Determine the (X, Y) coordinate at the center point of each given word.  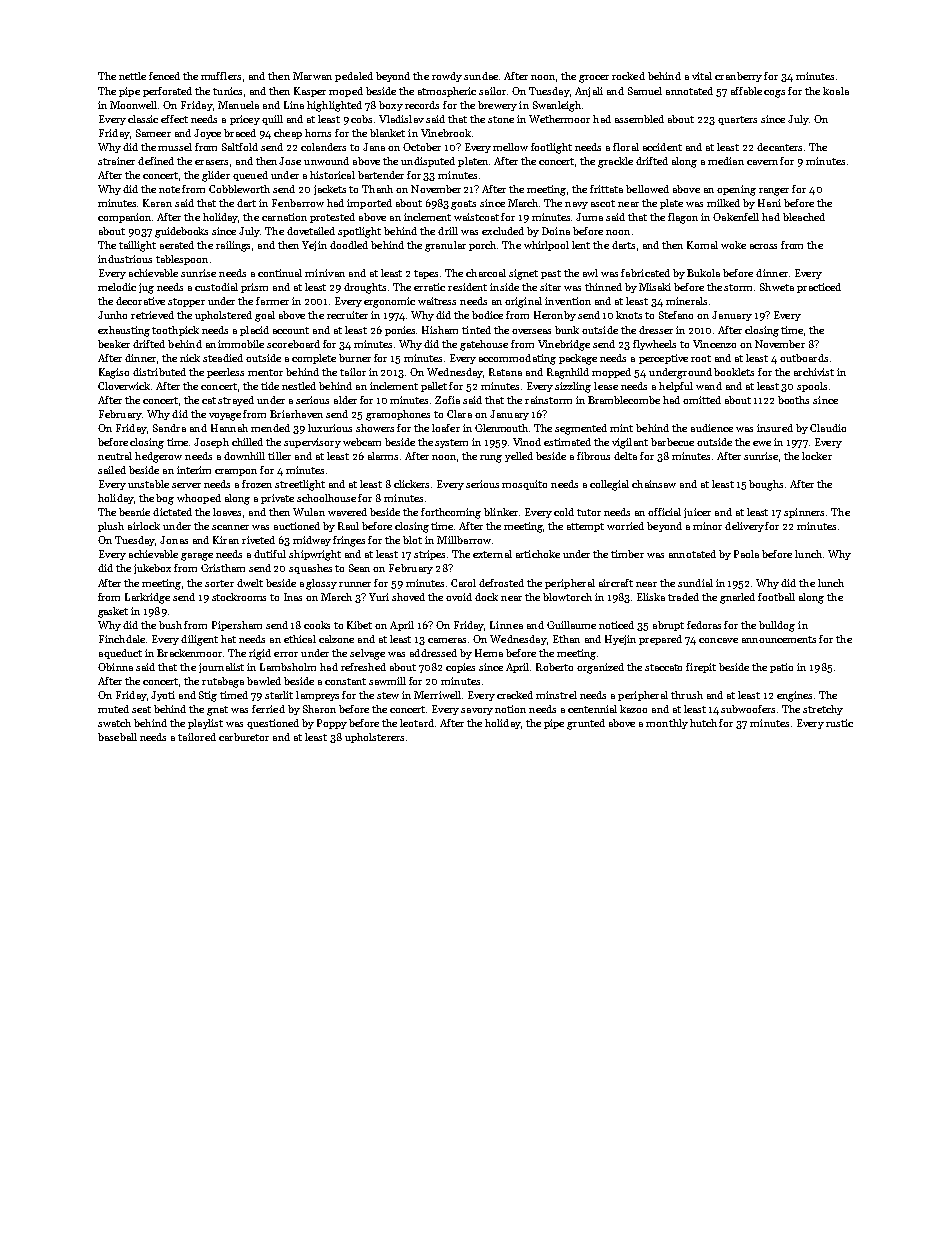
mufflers (221, 76)
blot (412, 540)
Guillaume (571, 625)
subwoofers (748, 709)
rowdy (447, 77)
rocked (628, 76)
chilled (247, 442)
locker (817, 456)
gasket (113, 612)
